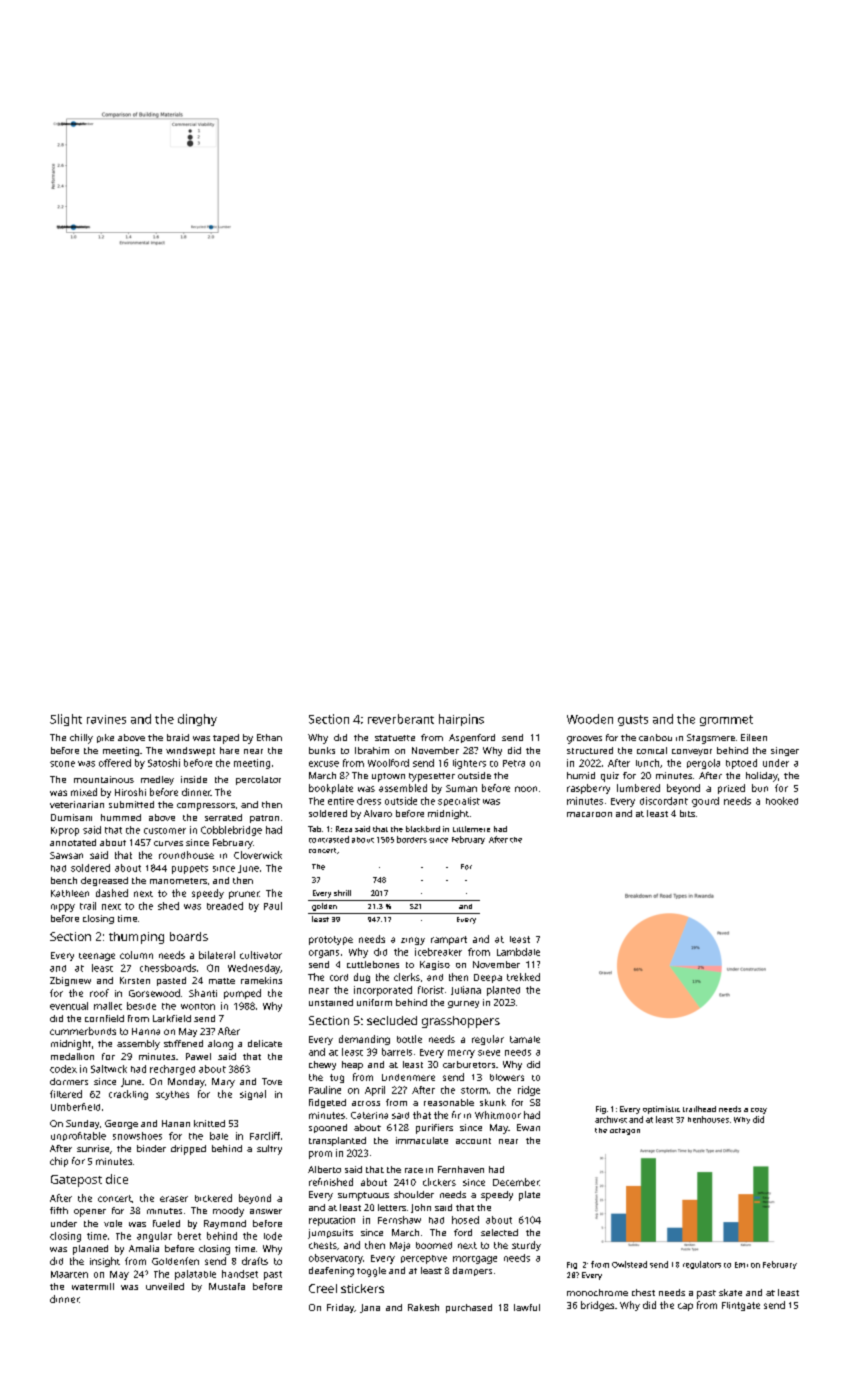 This document has width=849, height=1400. What do you see at coordinates (81, 739) in the document?
I see `chilly` at bounding box center [81, 739].
